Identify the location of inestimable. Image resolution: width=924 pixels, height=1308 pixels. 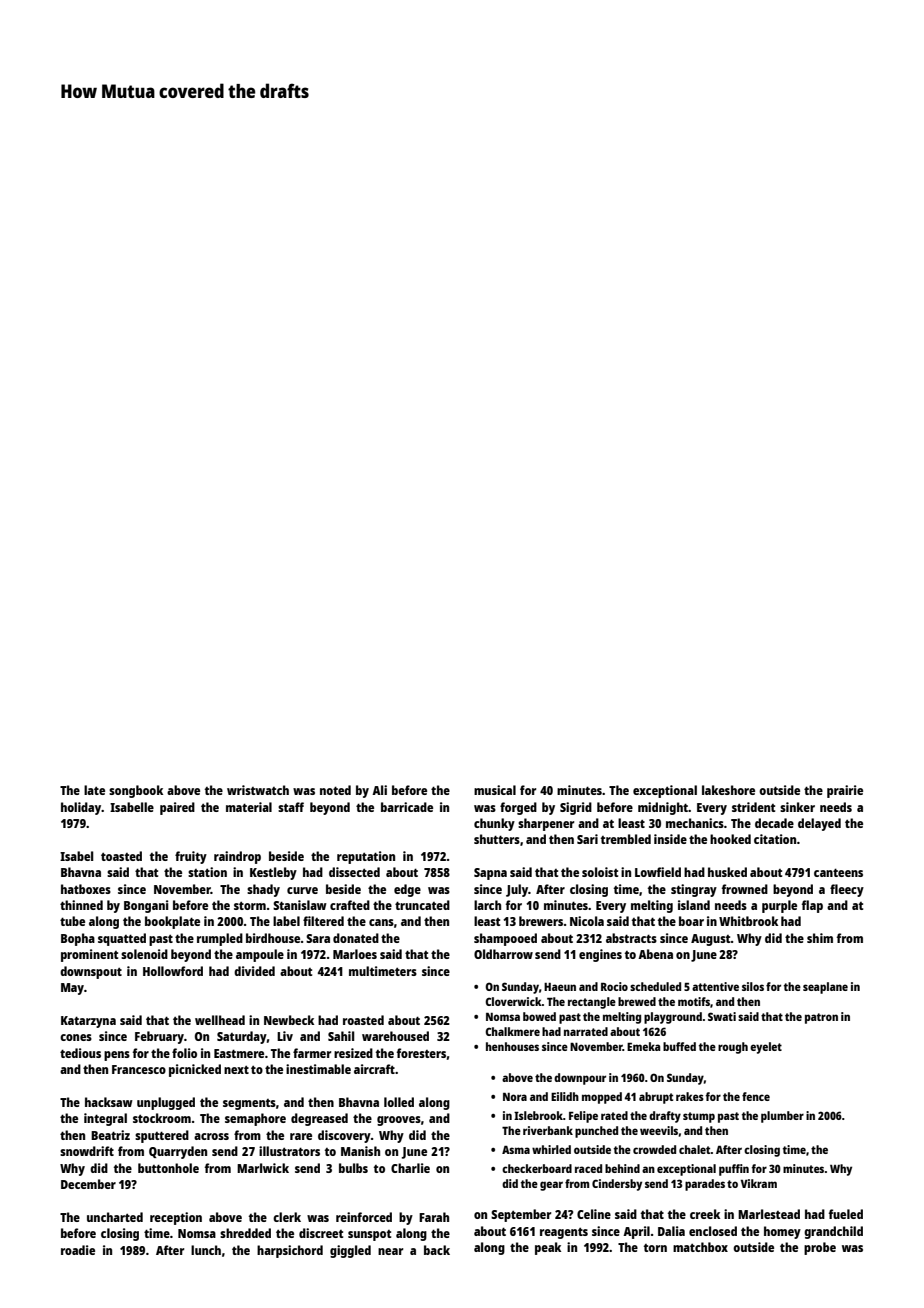
(318, 1069).
